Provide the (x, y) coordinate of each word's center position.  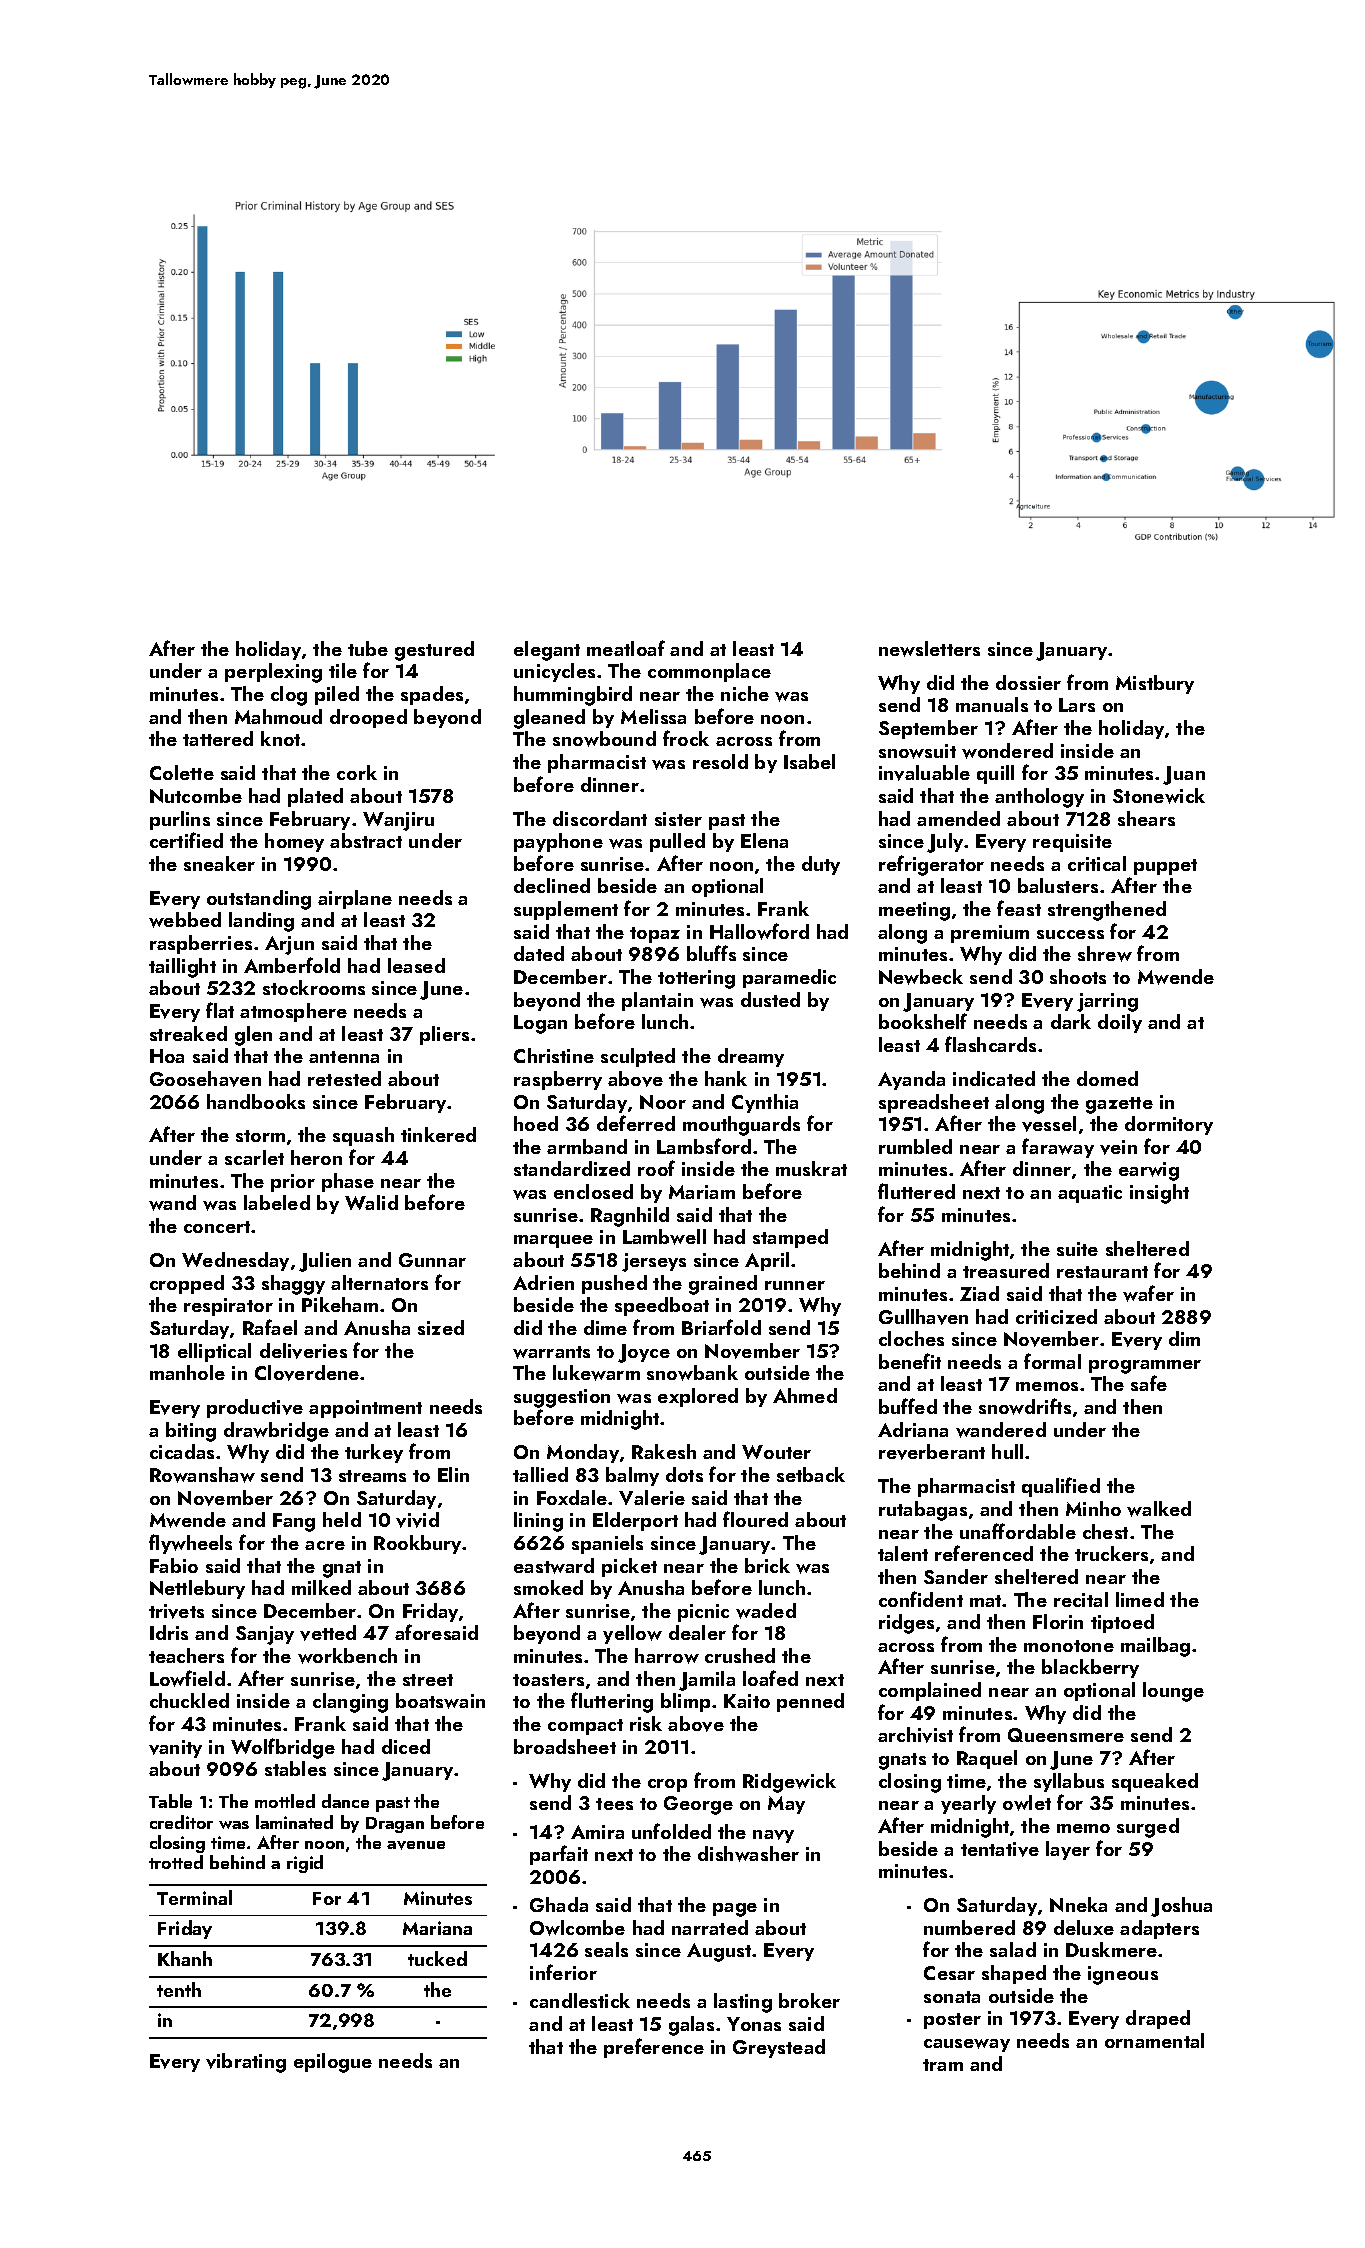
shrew (1105, 954)
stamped (790, 1238)
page (735, 1910)
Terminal (194, 1897)
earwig (1149, 1171)
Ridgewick (789, 1783)
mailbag (1155, 1647)
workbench (347, 1656)
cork (357, 772)
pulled (677, 842)
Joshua (1181, 1907)
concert (217, 1227)
